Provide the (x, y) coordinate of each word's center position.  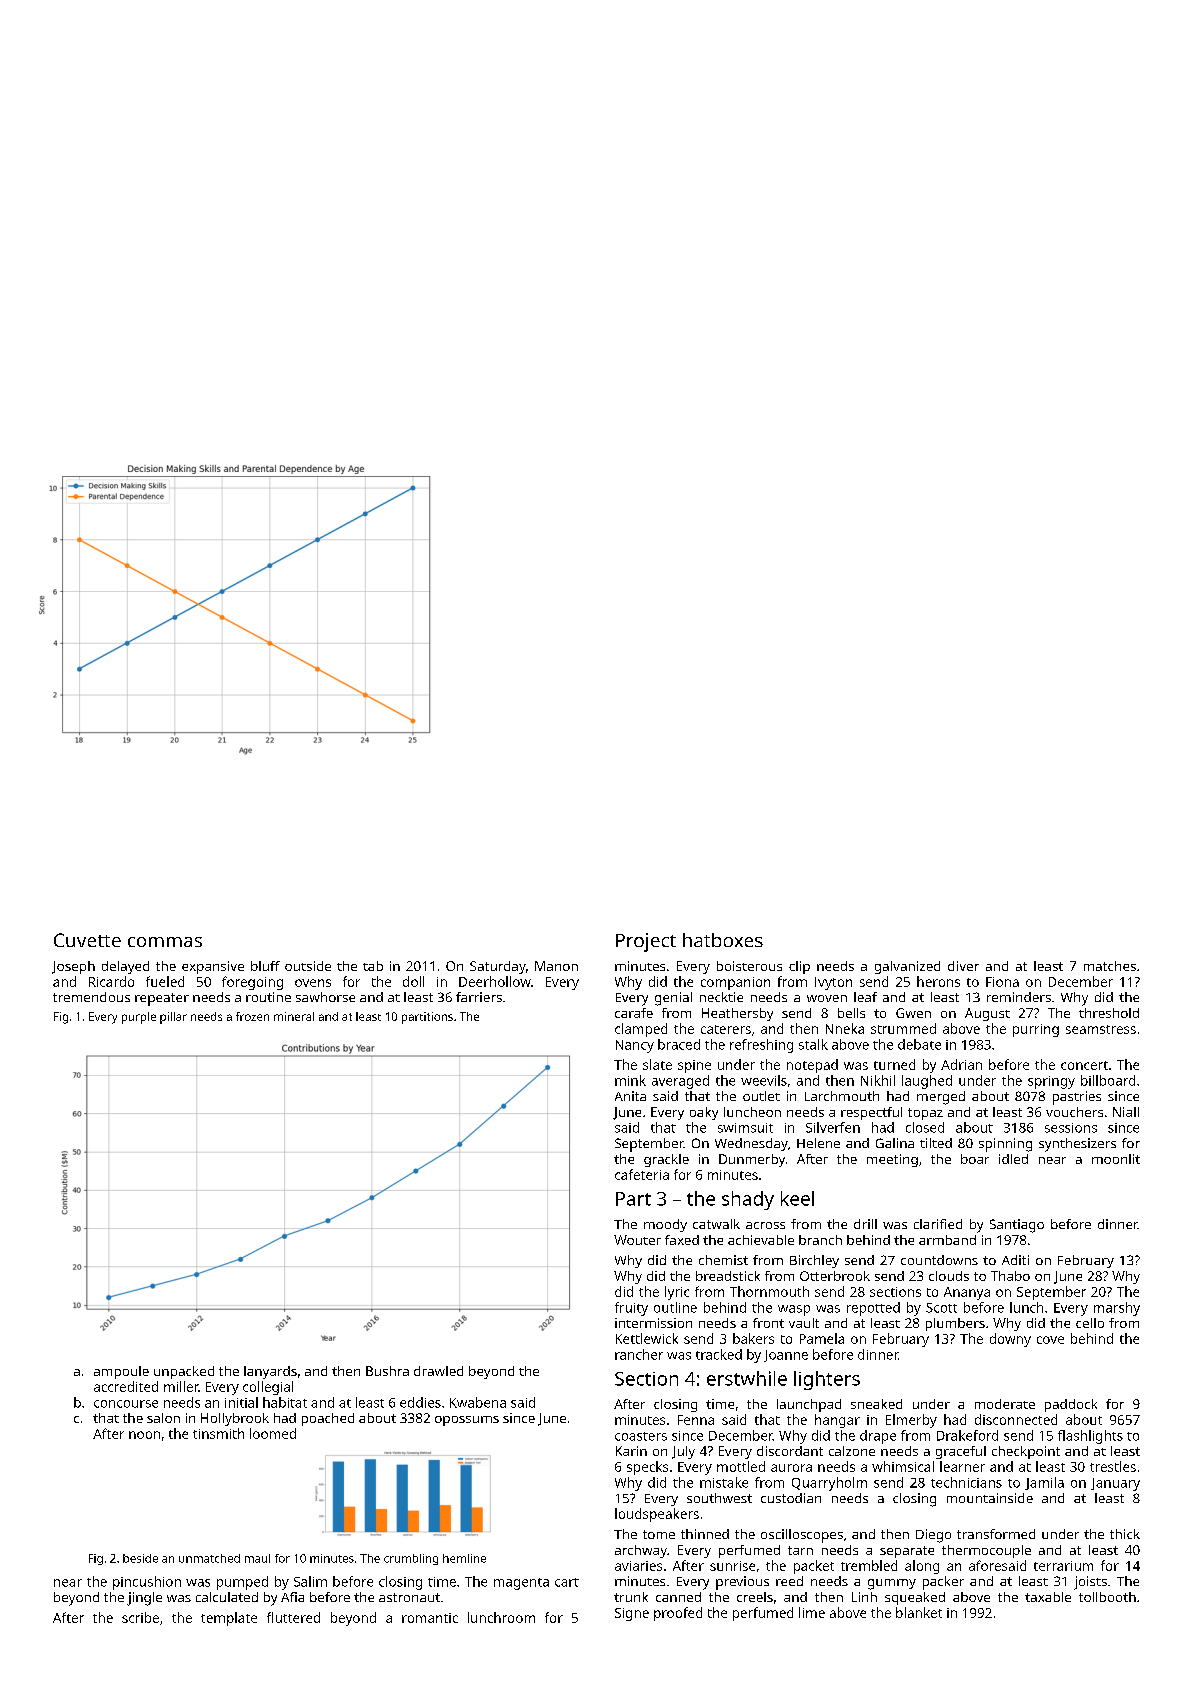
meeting (892, 1160)
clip (799, 967)
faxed (682, 1240)
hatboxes (723, 940)
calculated (227, 1597)
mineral (294, 1016)
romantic (430, 1618)
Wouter (637, 1240)
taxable (1048, 1597)
